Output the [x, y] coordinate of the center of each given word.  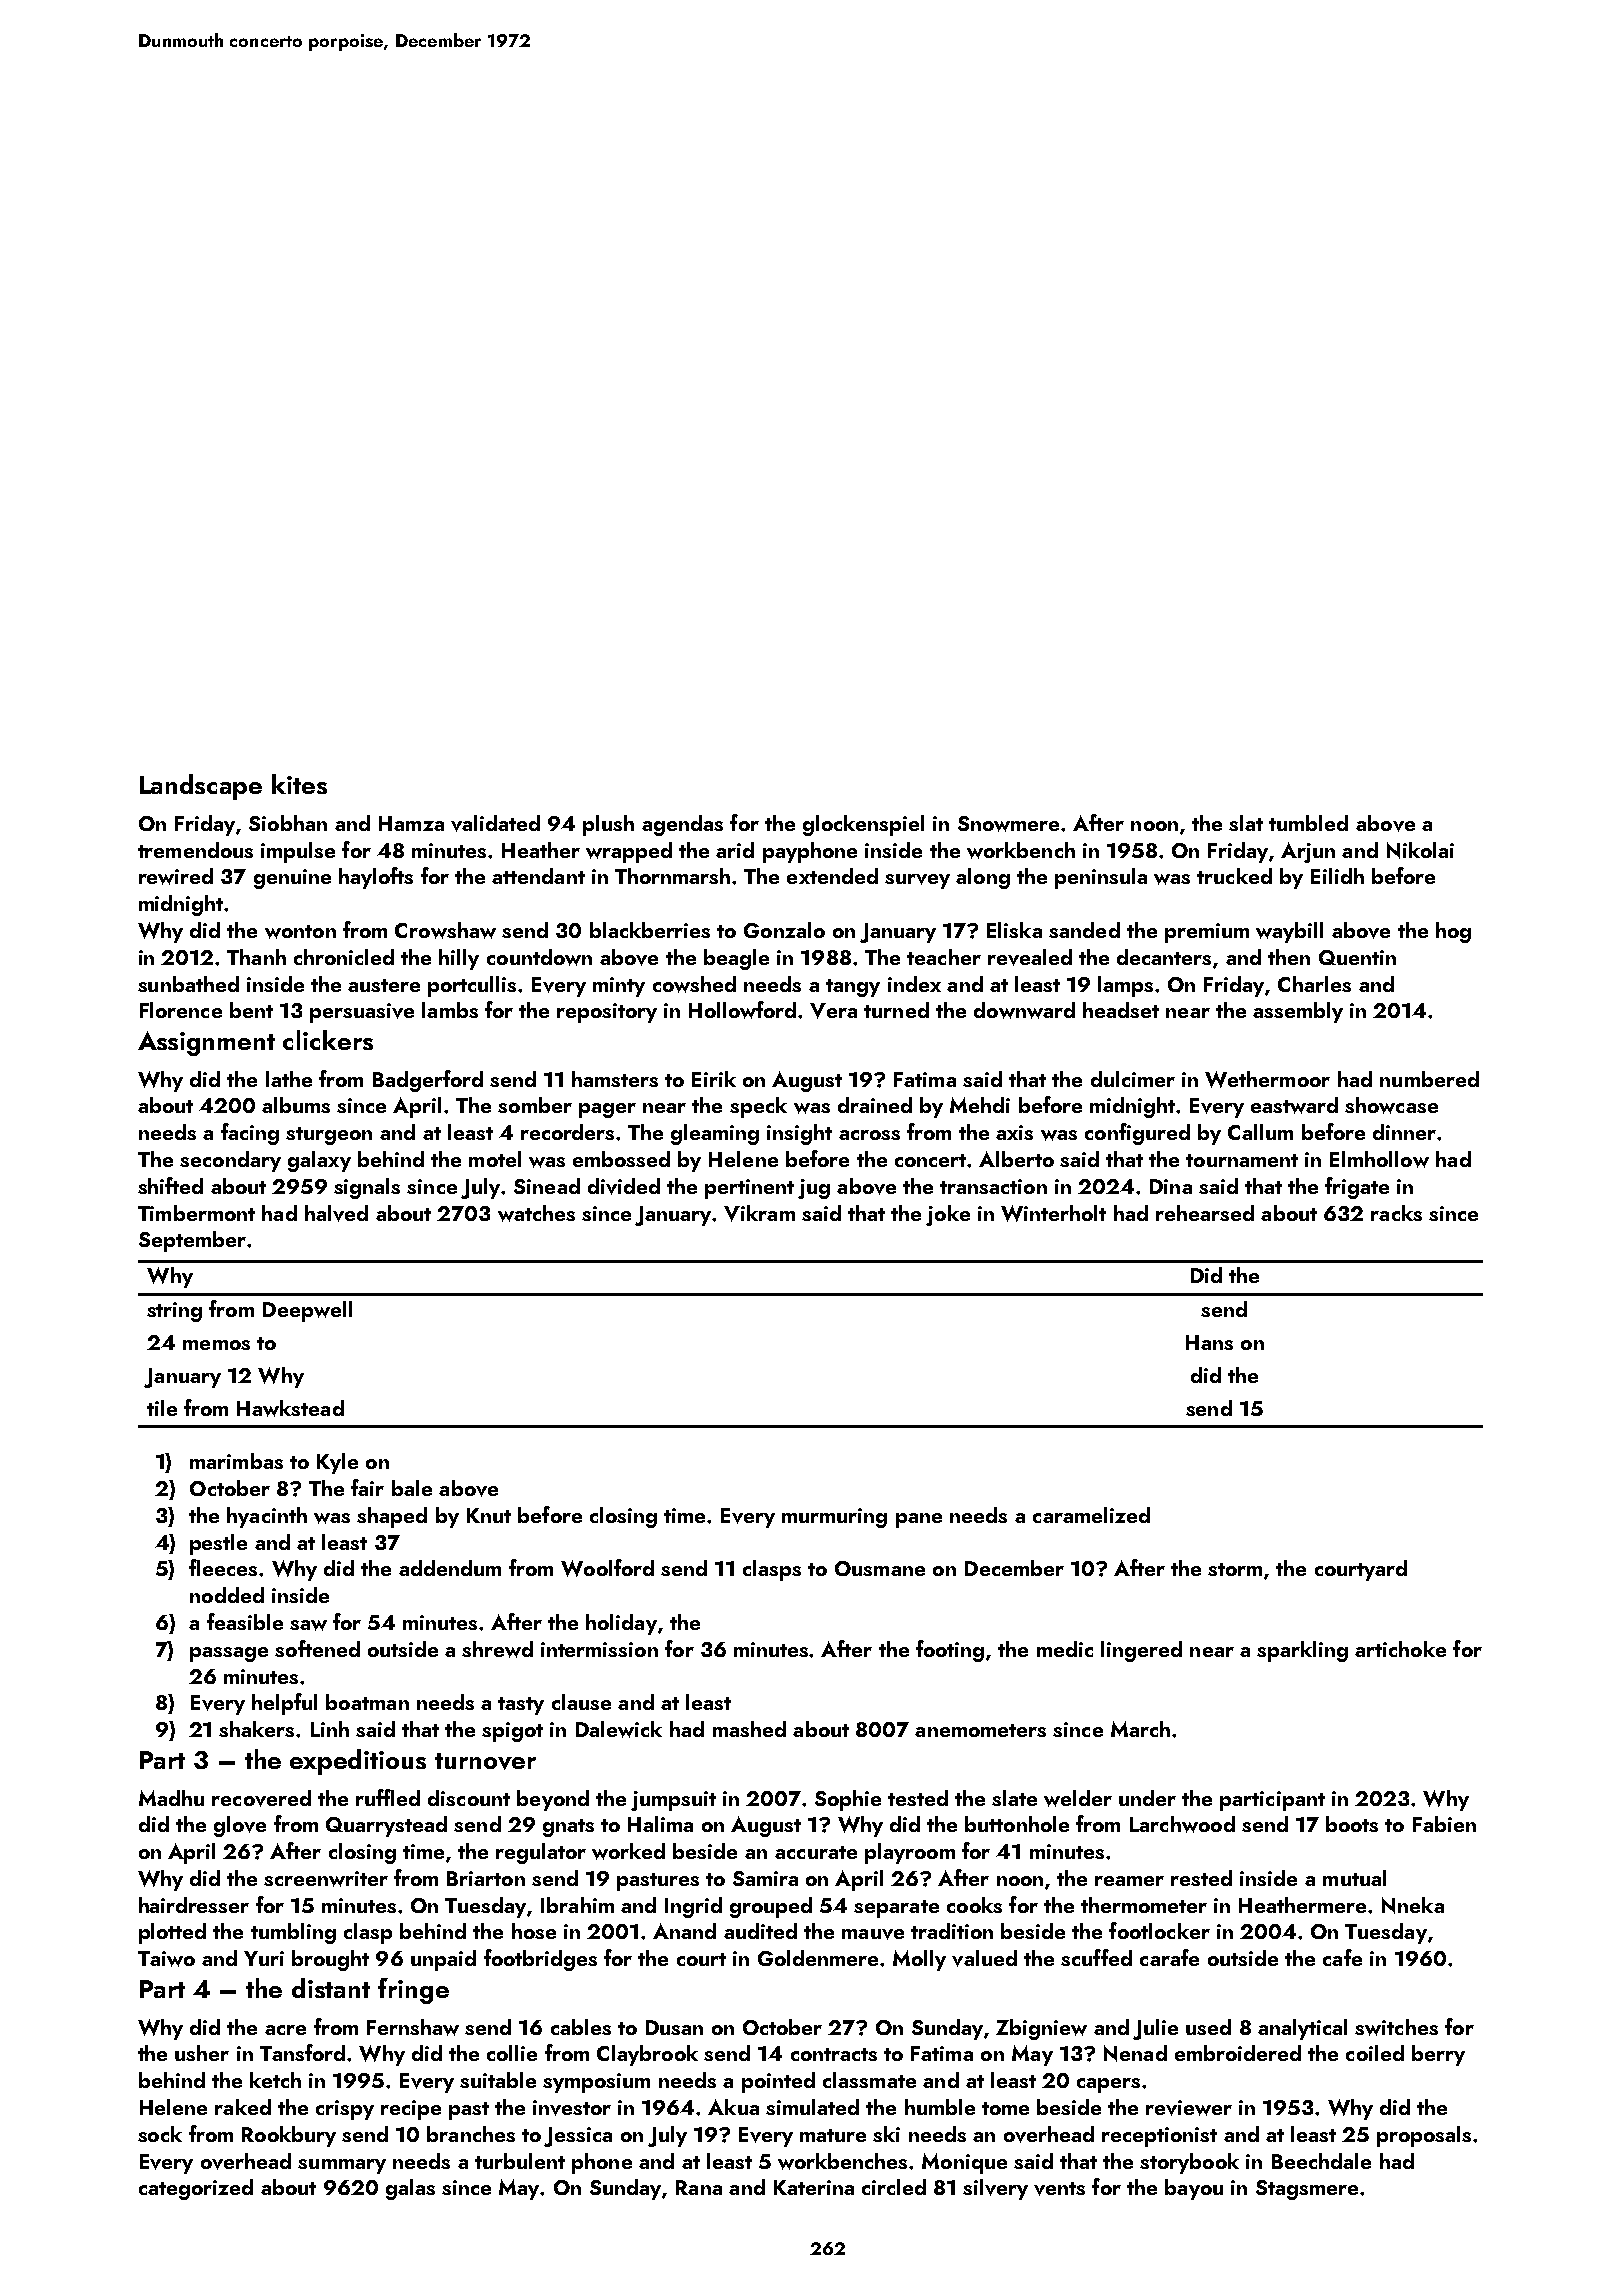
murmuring [834, 1518]
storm [1235, 1569]
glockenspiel [863, 825]
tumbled [1308, 823]
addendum [450, 1568]
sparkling [1302, 1651]
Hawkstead [290, 1408]
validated [495, 823]
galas [410, 2189]
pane [919, 1520]
